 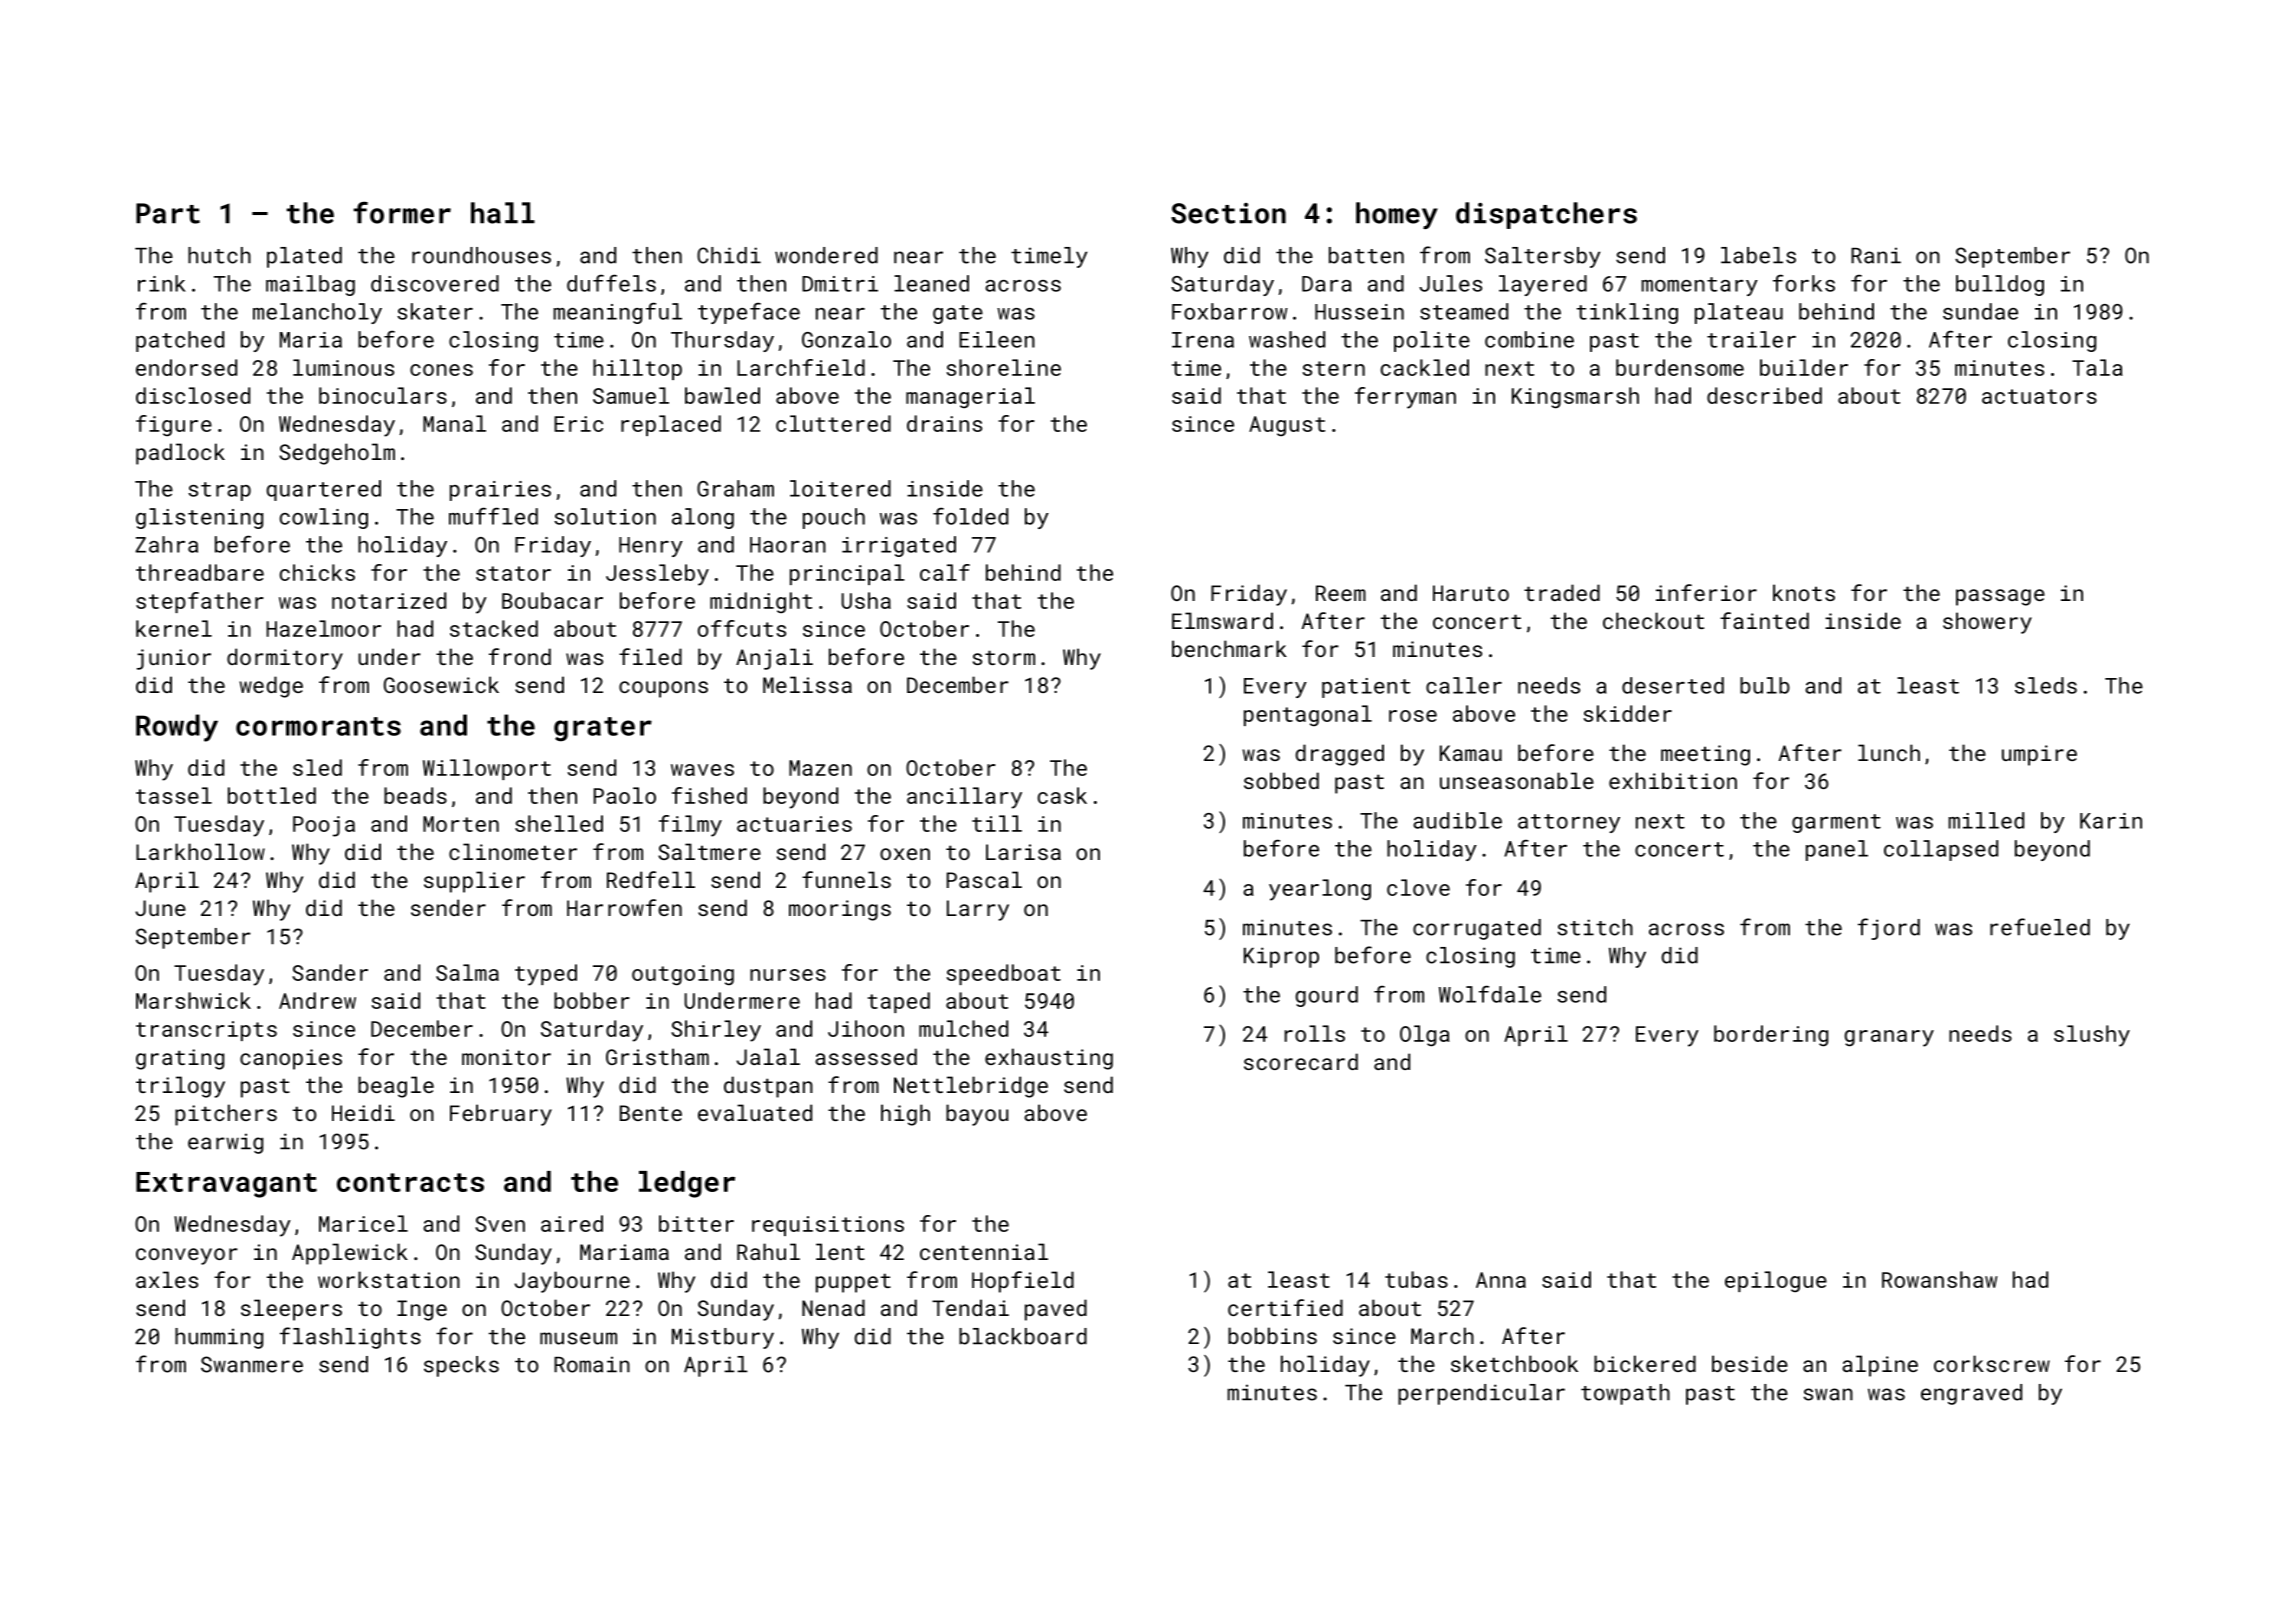 I want to click on luminous, so click(x=343, y=367).
